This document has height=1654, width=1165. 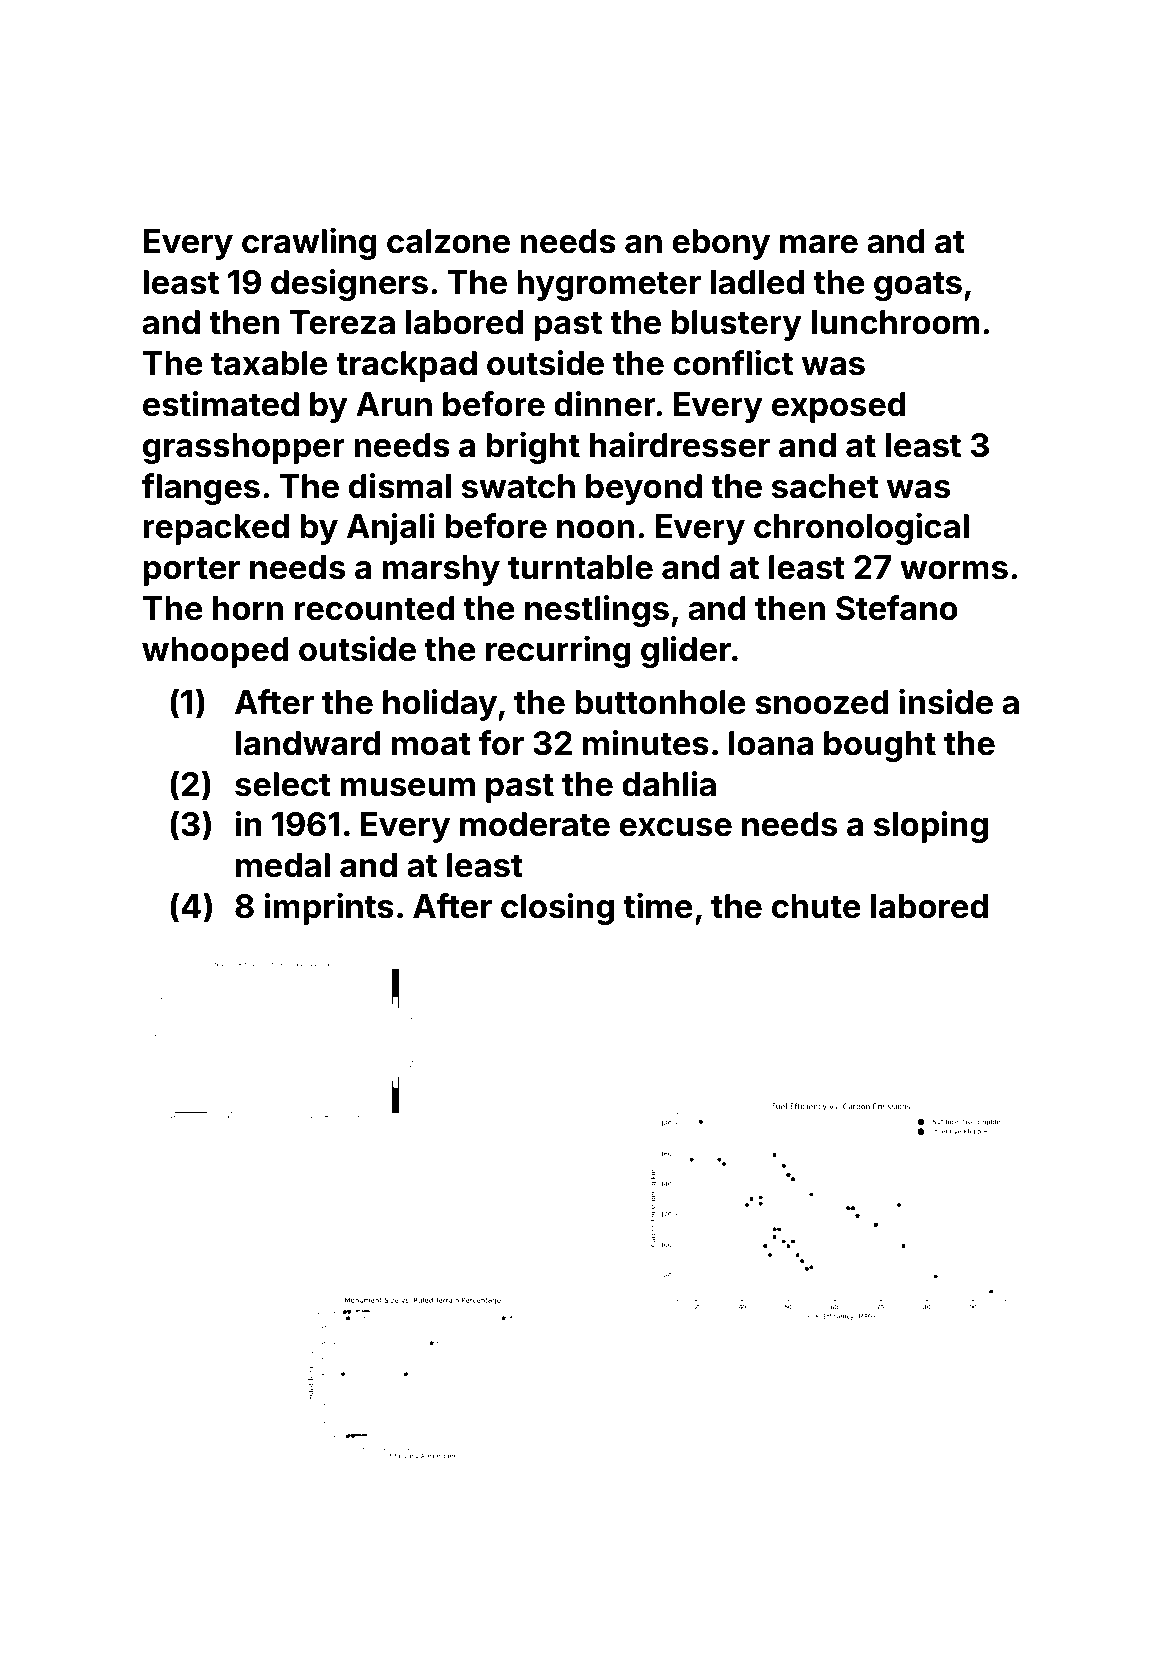 What do you see at coordinates (406, 366) in the document?
I see `trackpad` at bounding box center [406, 366].
